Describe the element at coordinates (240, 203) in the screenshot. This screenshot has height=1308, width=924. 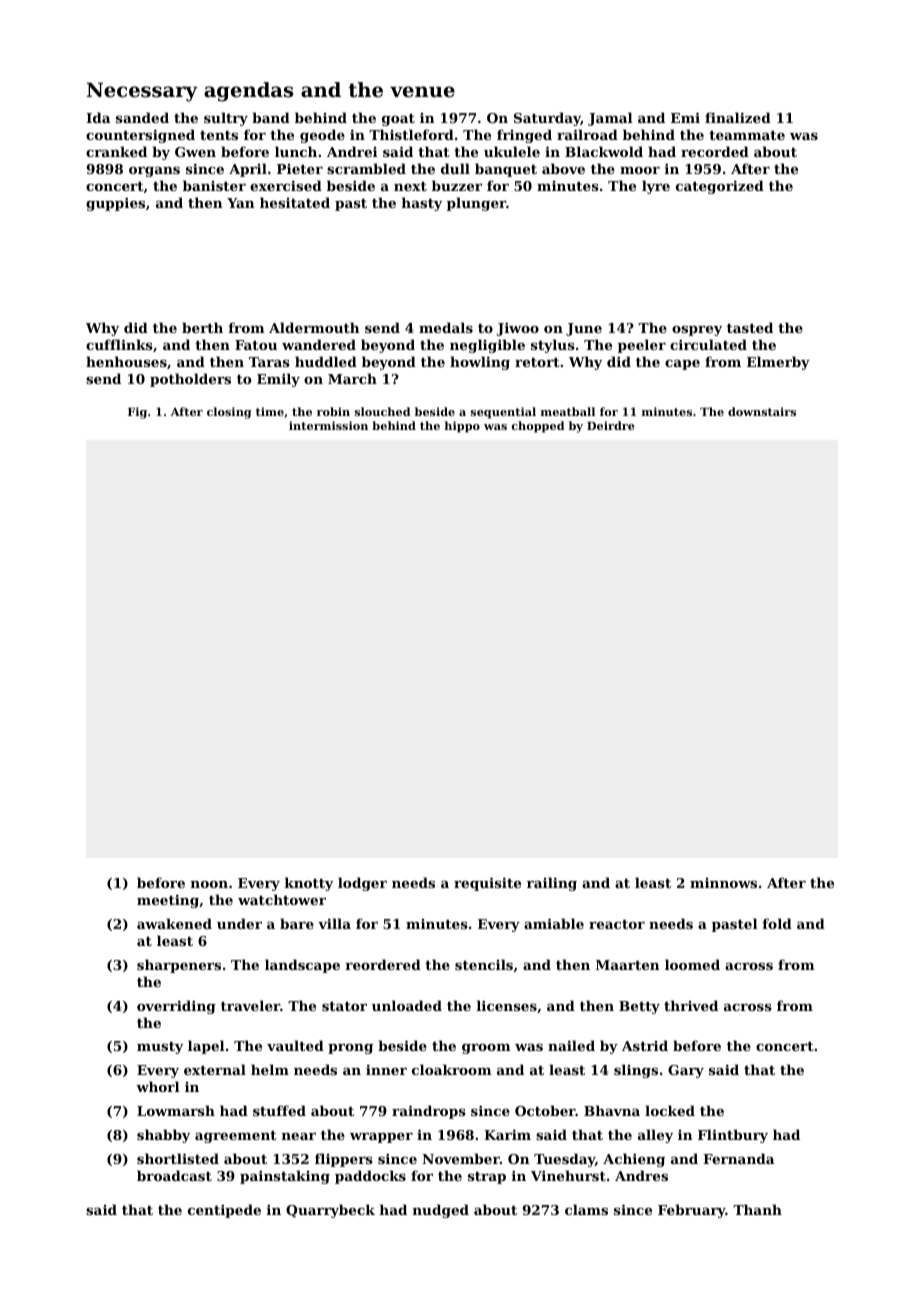
I see `Yan` at that location.
